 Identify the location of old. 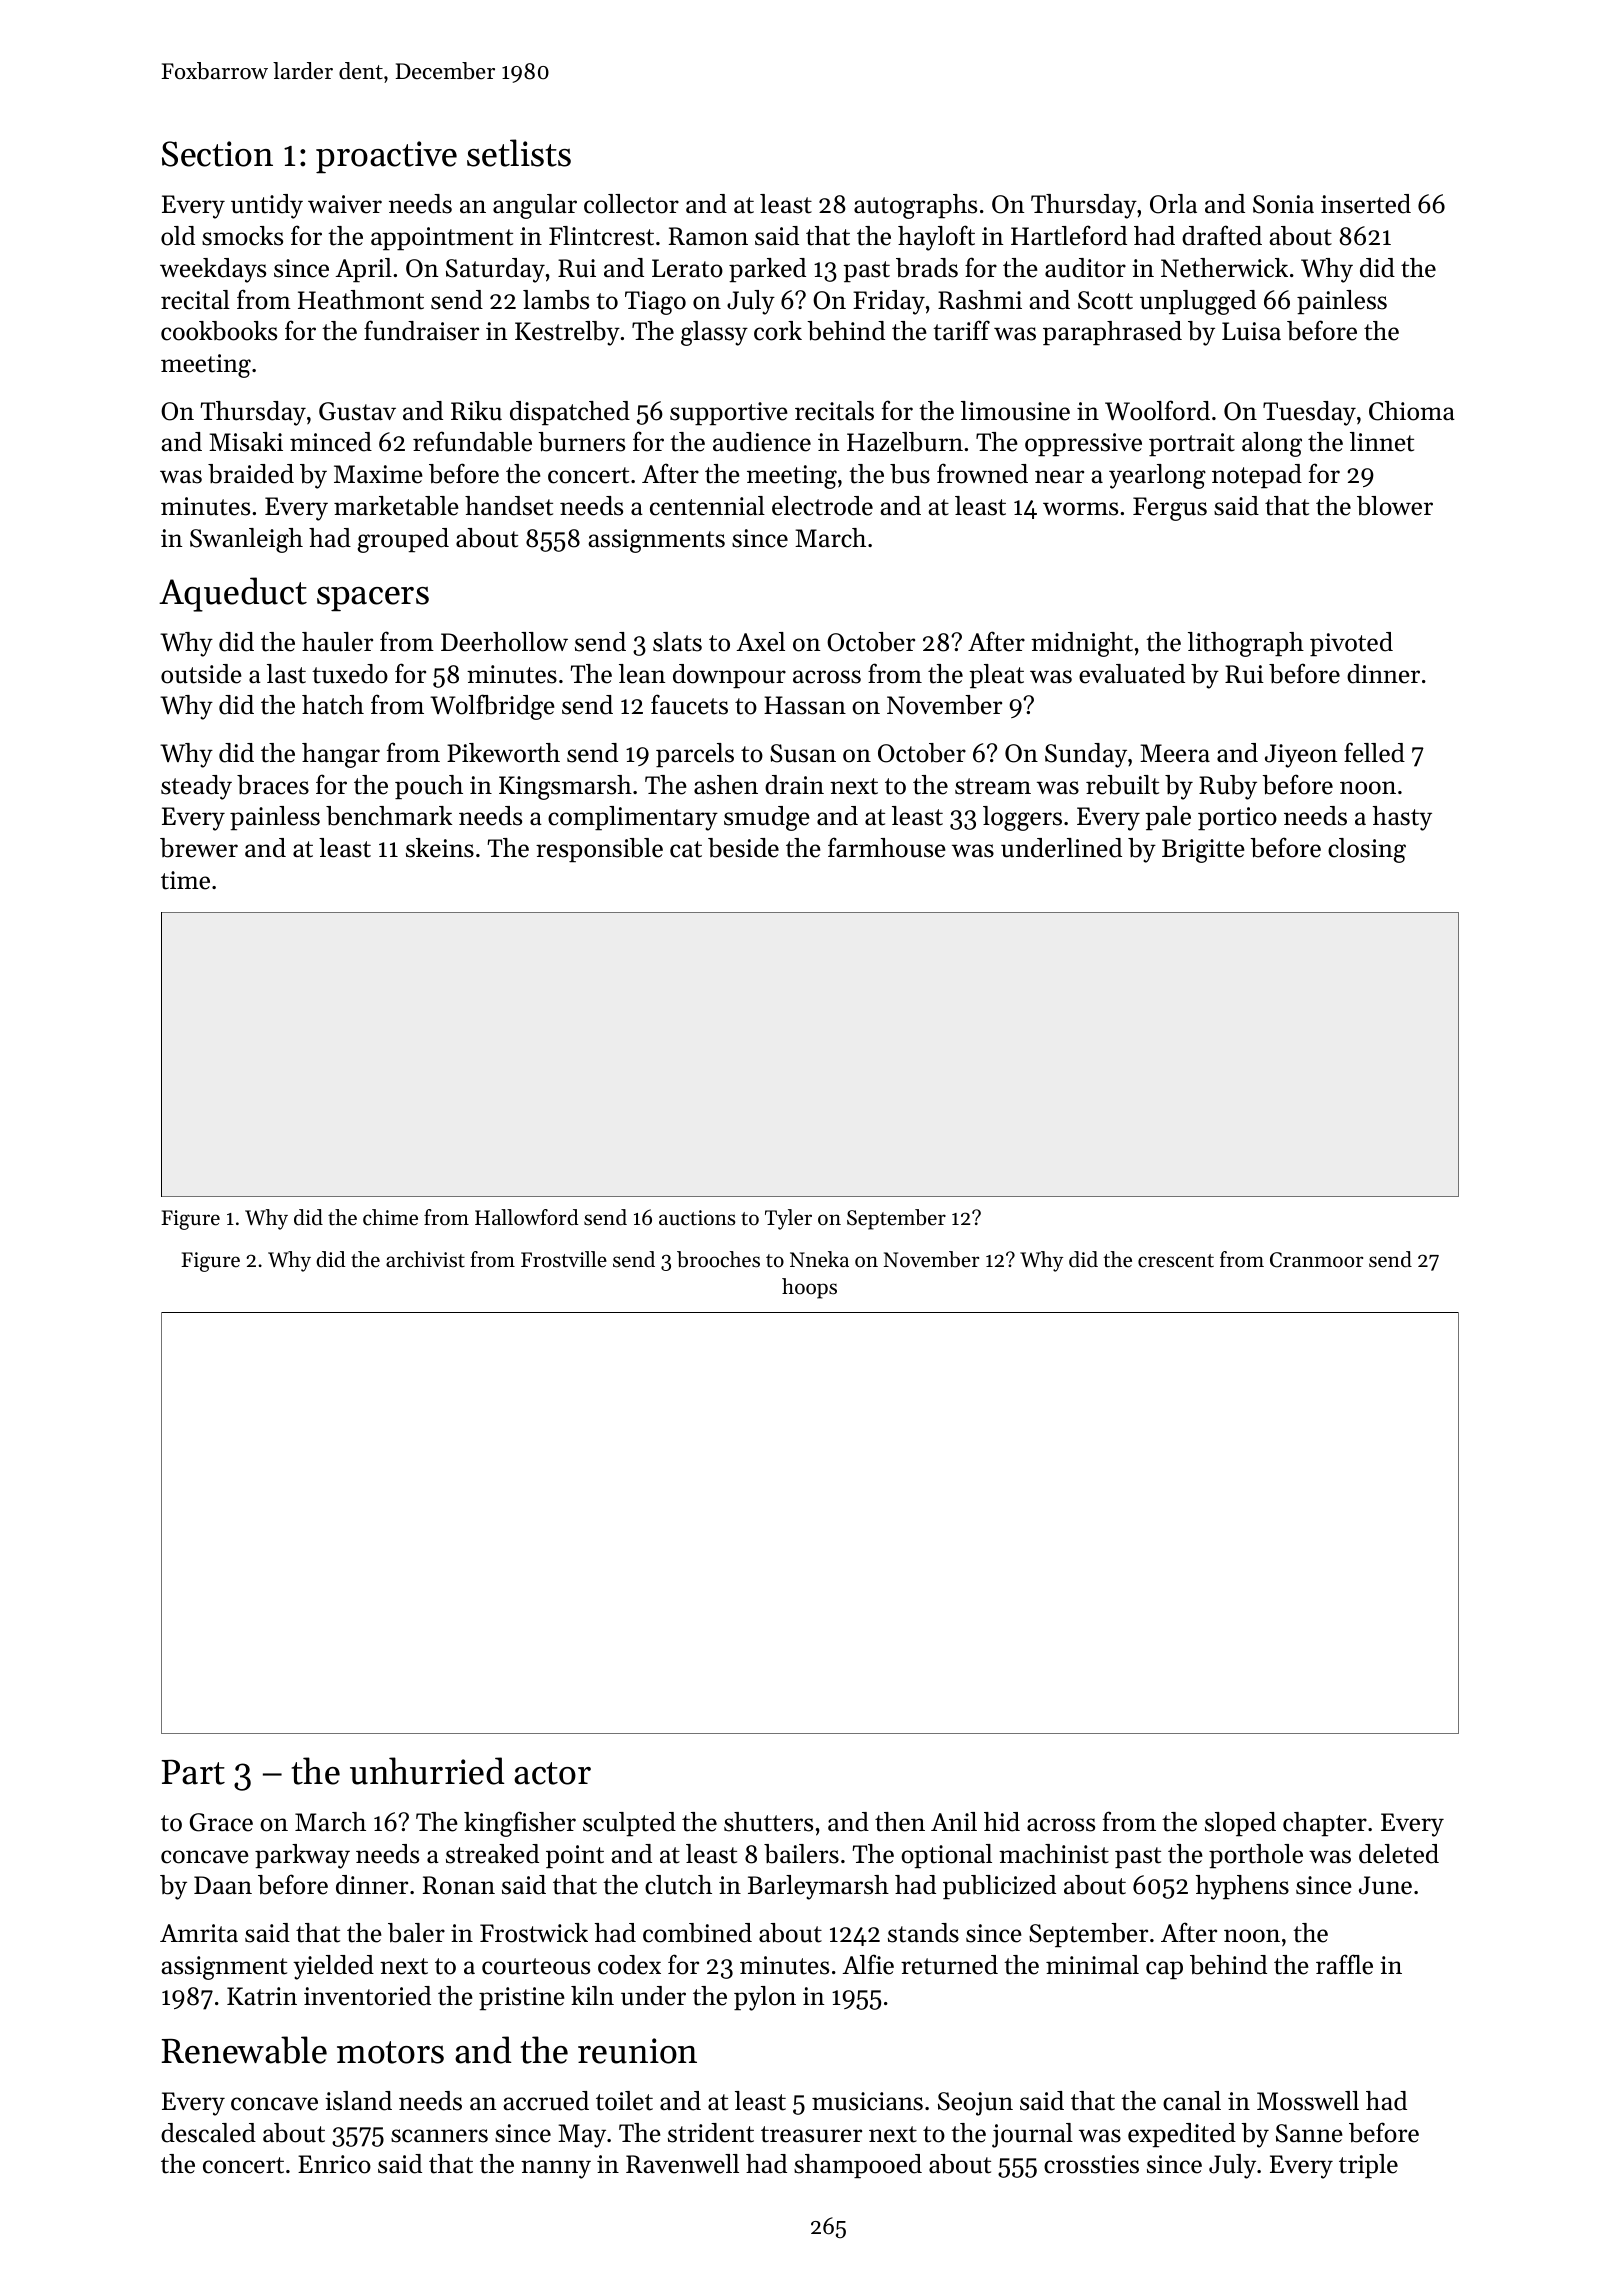
(178, 236).
